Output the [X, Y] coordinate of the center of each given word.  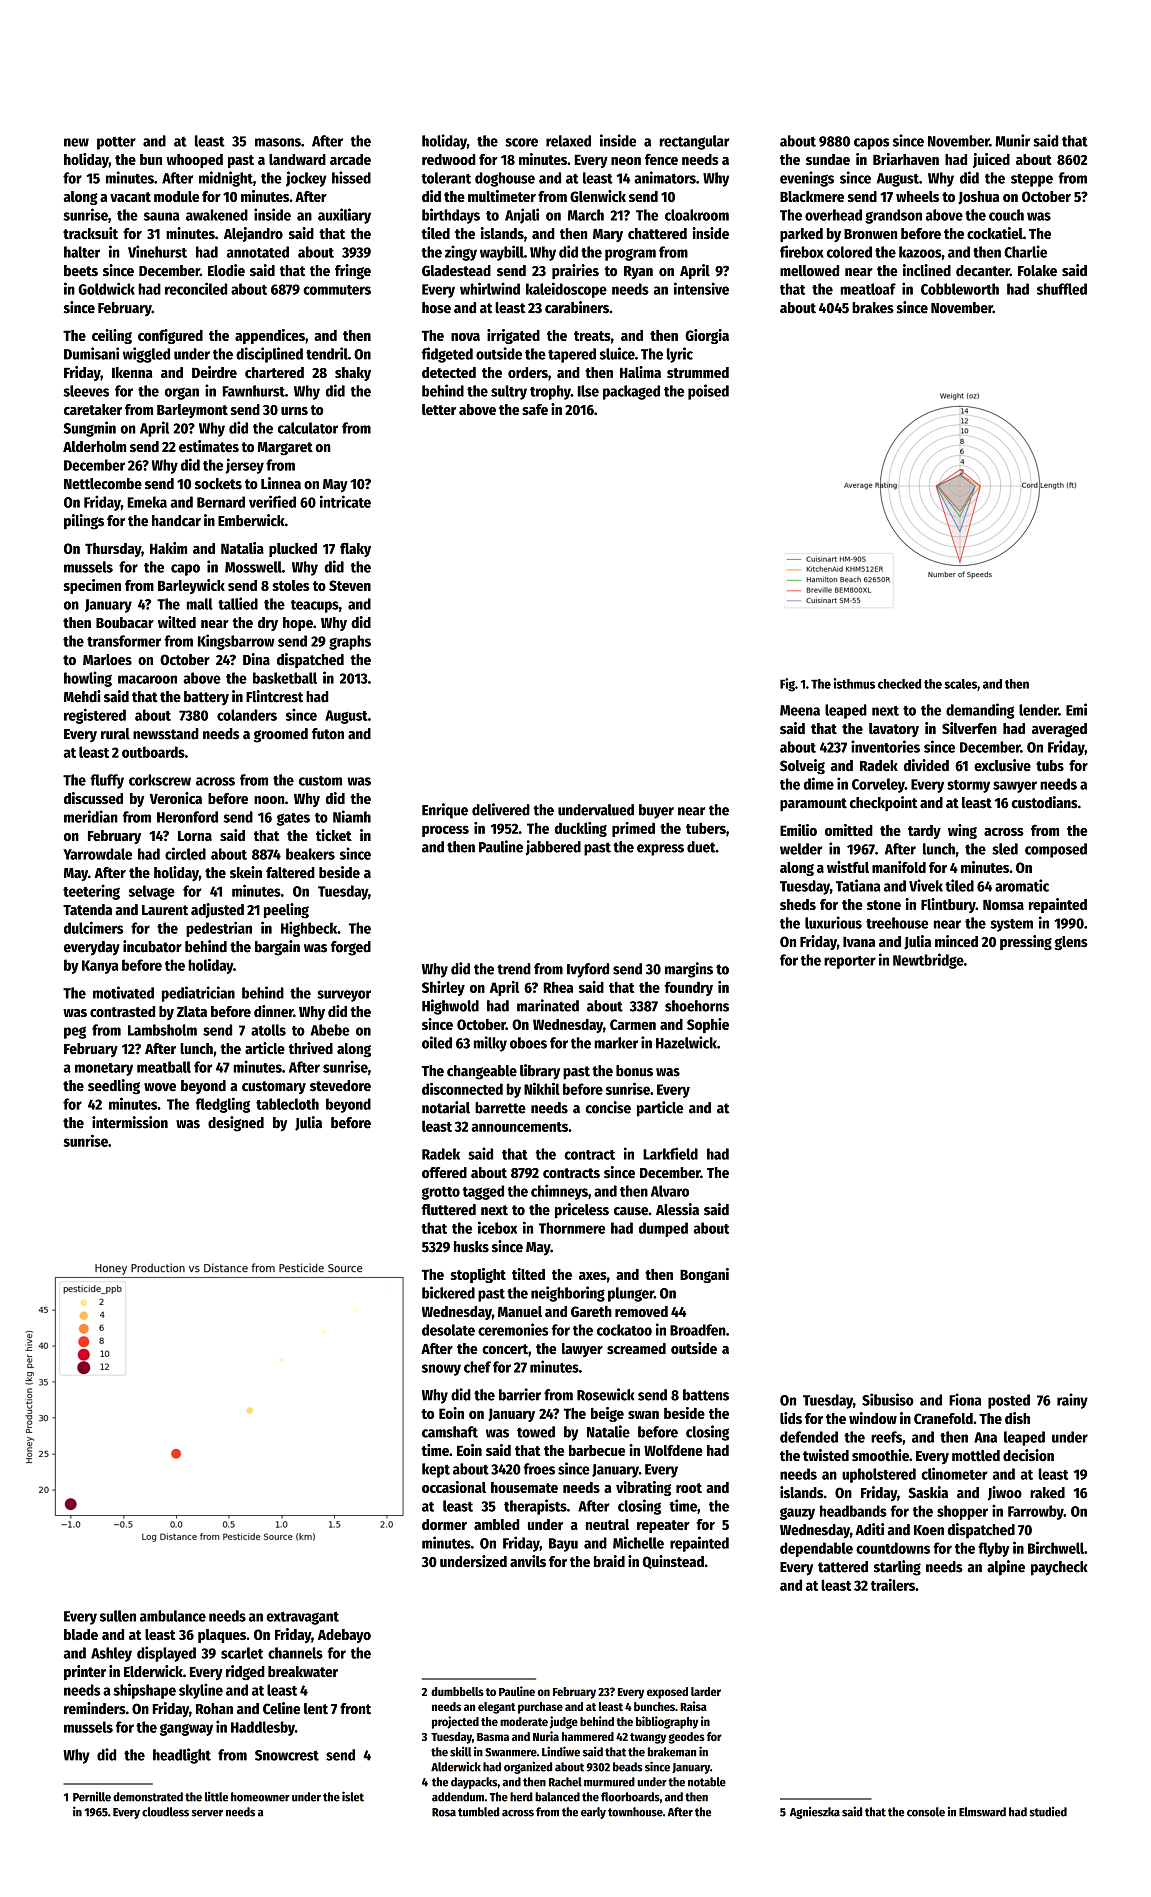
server [207, 1813]
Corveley [878, 785]
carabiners [577, 307]
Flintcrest [274, 696]
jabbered [553, 848]
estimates [209, 446]
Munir [1012, 140]
